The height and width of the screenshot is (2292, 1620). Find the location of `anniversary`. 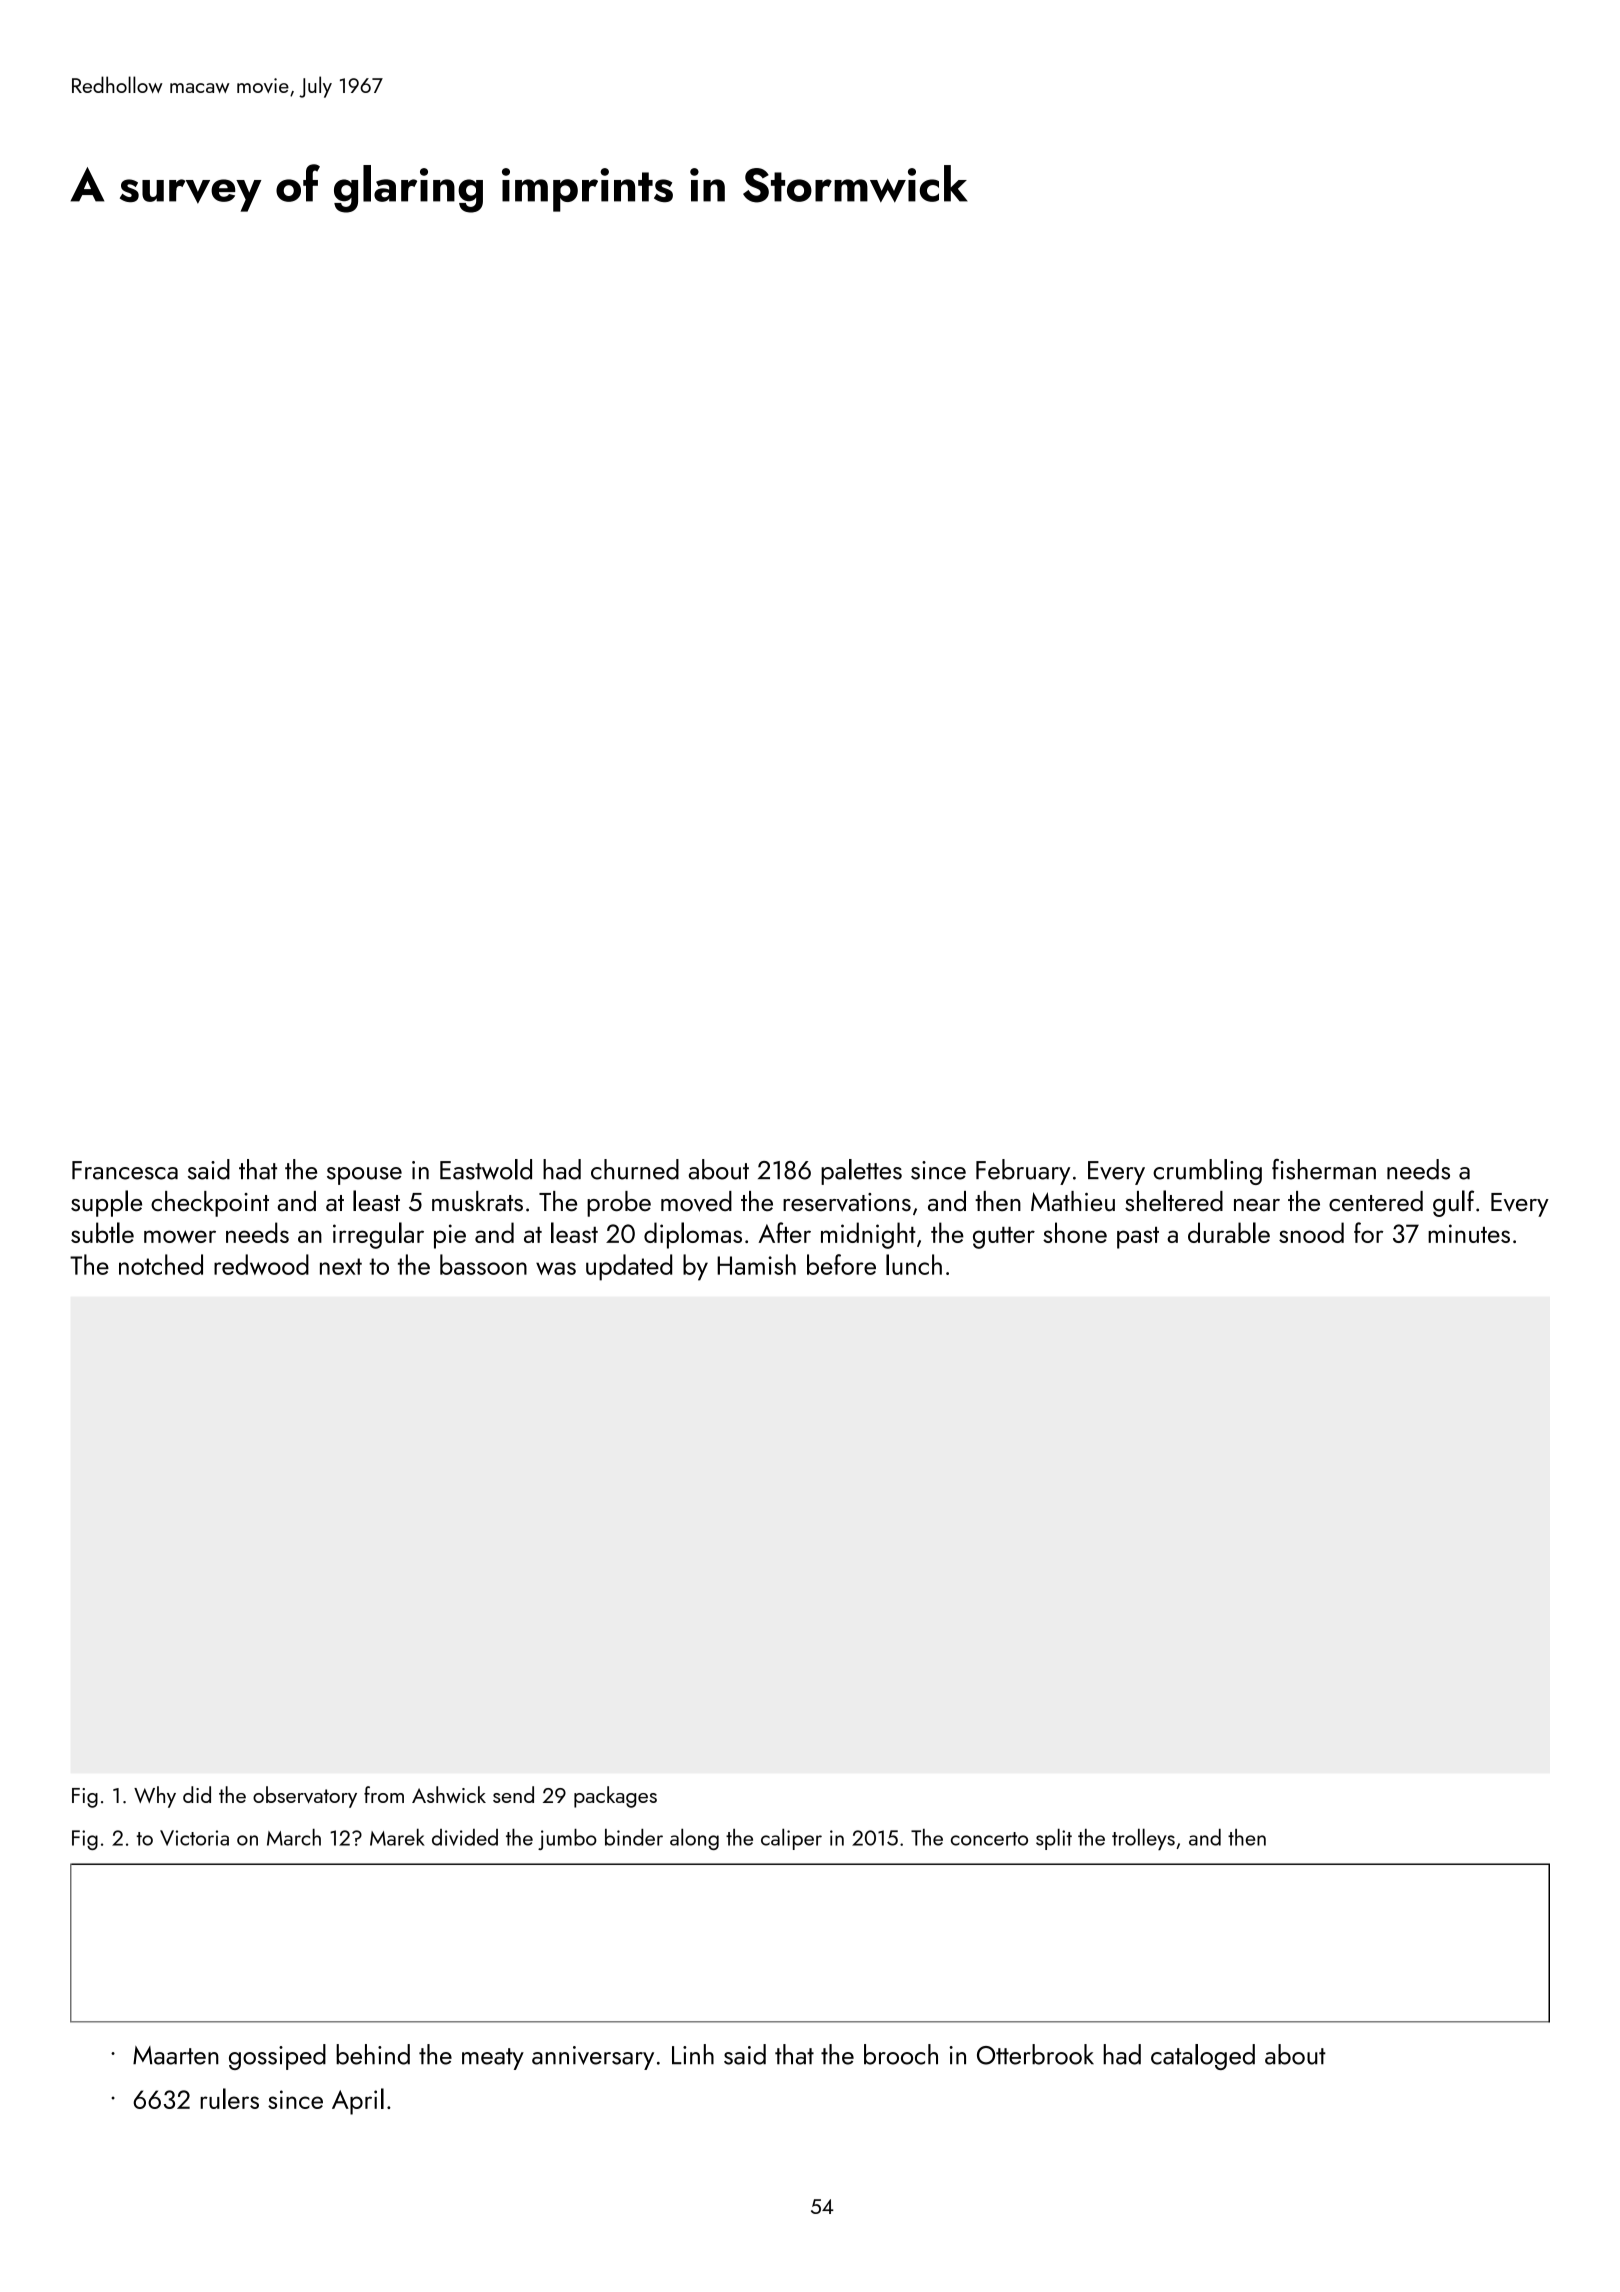

anniversary is located at coordinates (593, 2058).
